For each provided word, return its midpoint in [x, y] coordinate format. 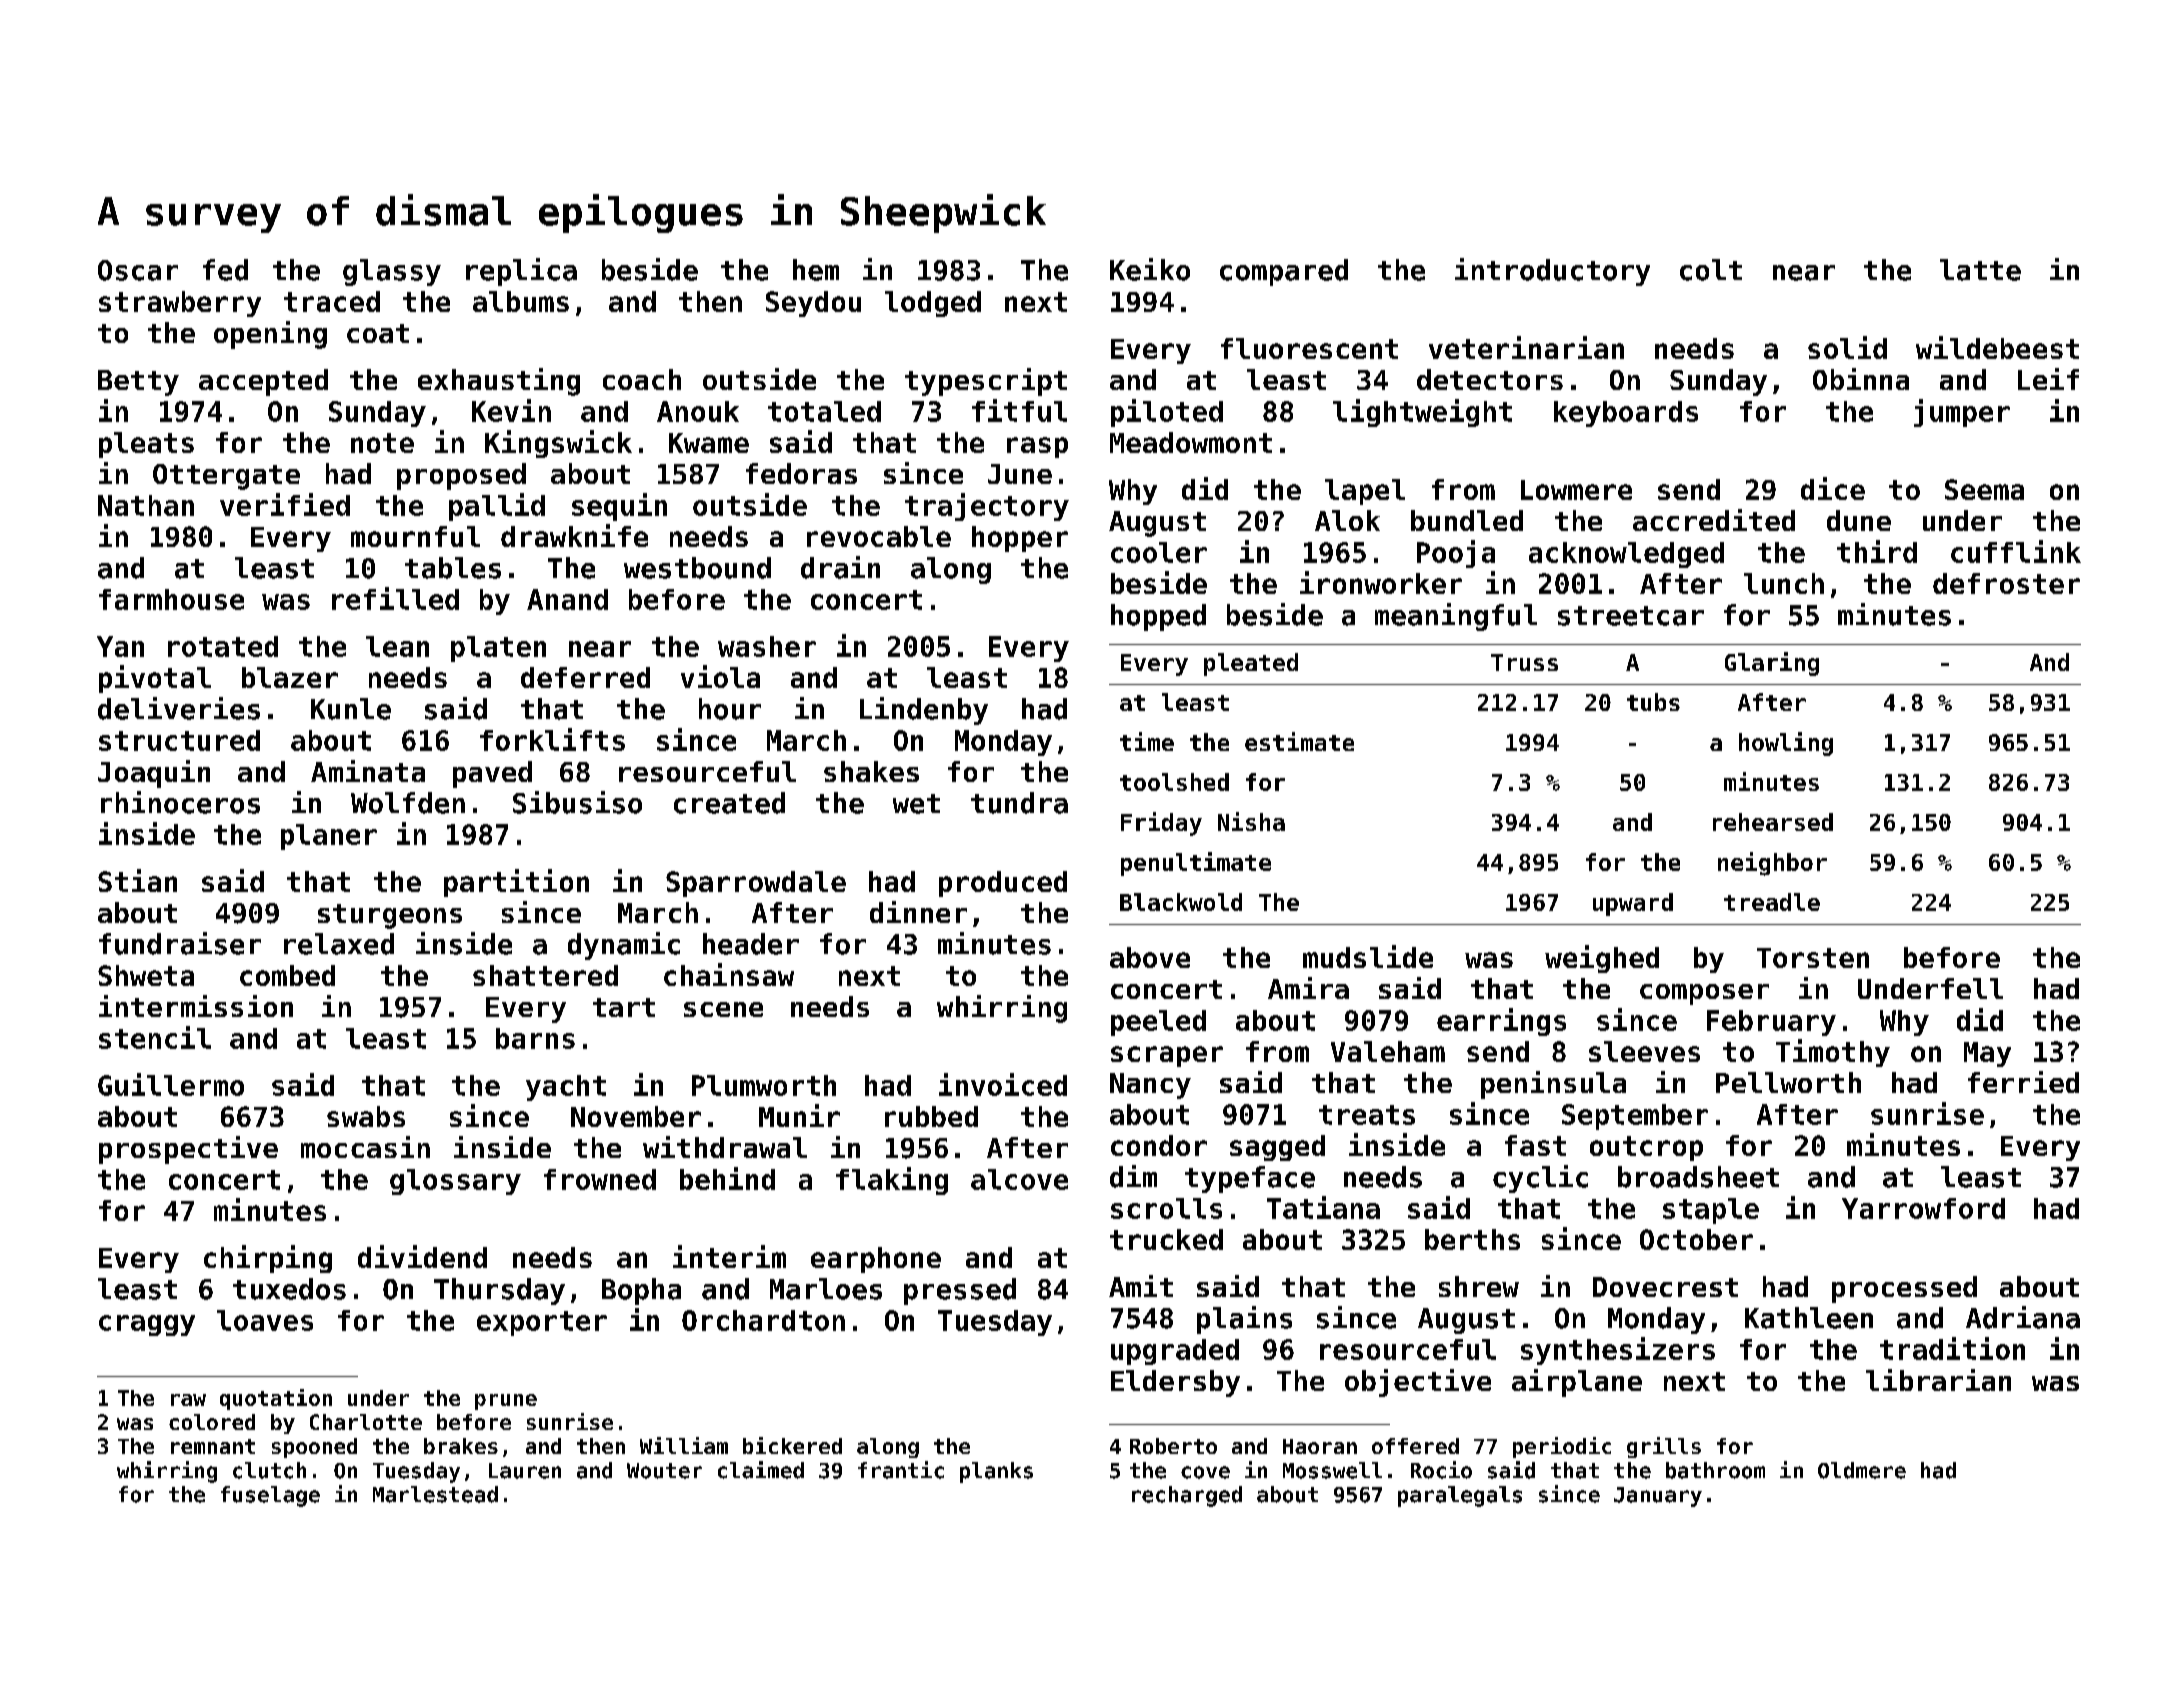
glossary [455, 1182]
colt [1711, 270]
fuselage [270, 1496]
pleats [146, 445]
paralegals [1460, 1496]
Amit [1141, 1286]
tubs [1653, 702]
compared [1284, 272]
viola [720, 676]
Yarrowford [1923, 1208]
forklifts [552, 739]
